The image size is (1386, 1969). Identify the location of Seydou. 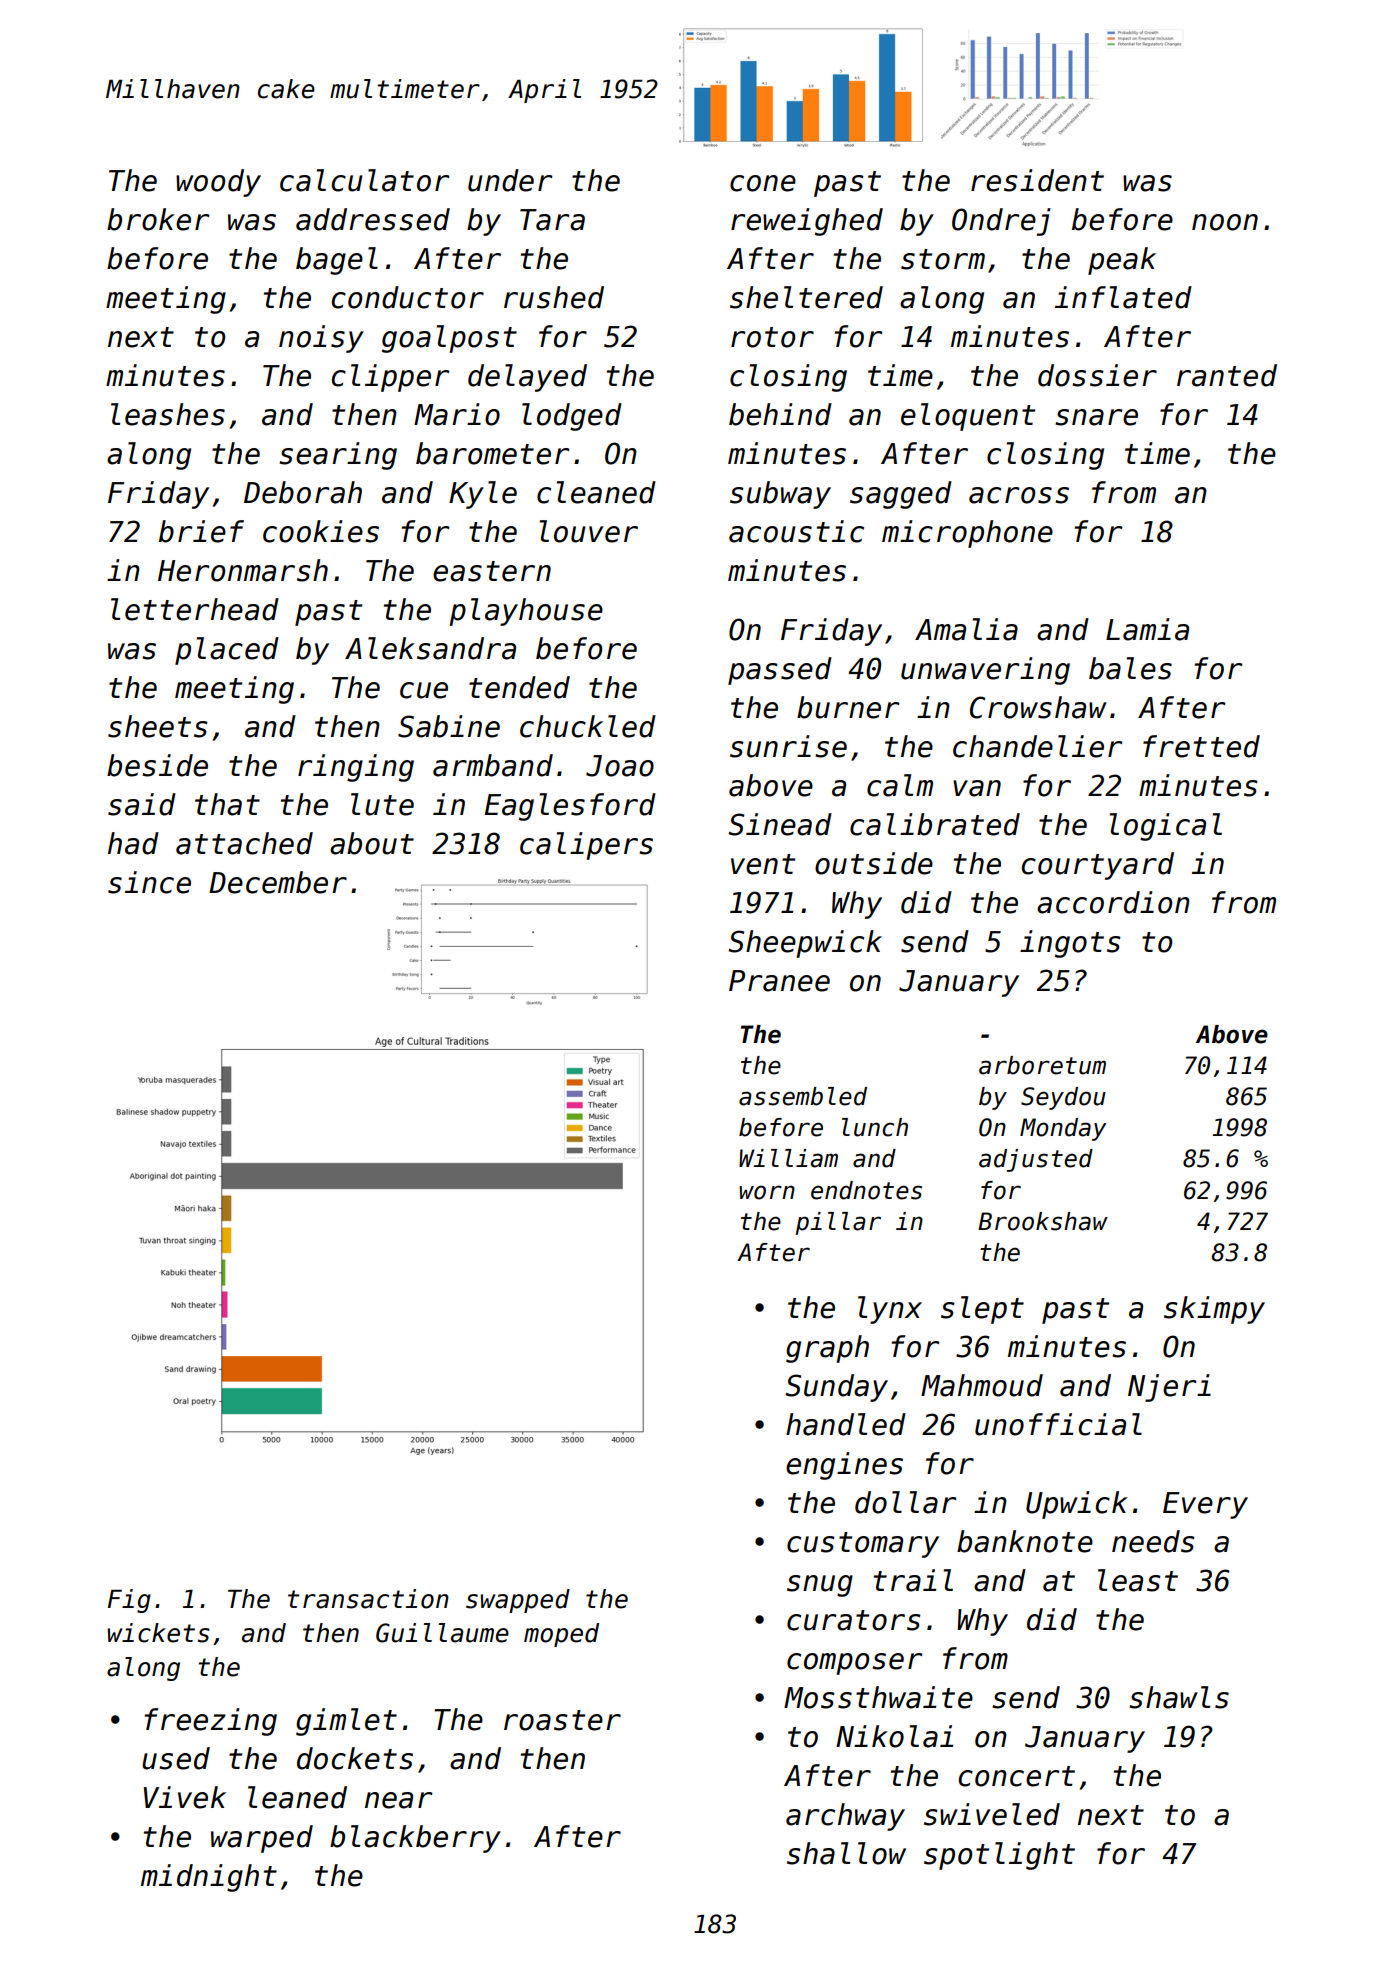
(1063, 1098).
